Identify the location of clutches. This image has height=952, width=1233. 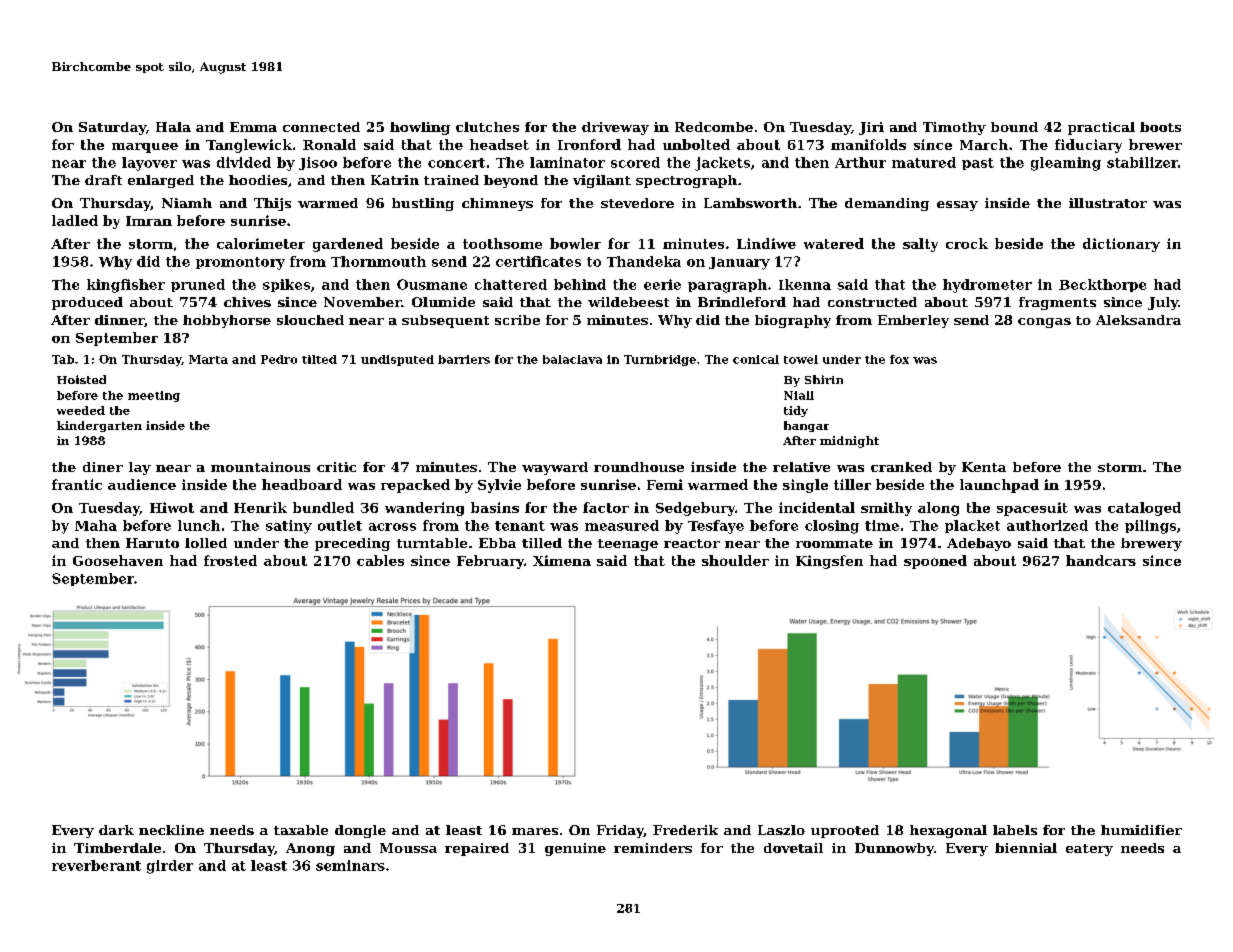
(487, 127).
